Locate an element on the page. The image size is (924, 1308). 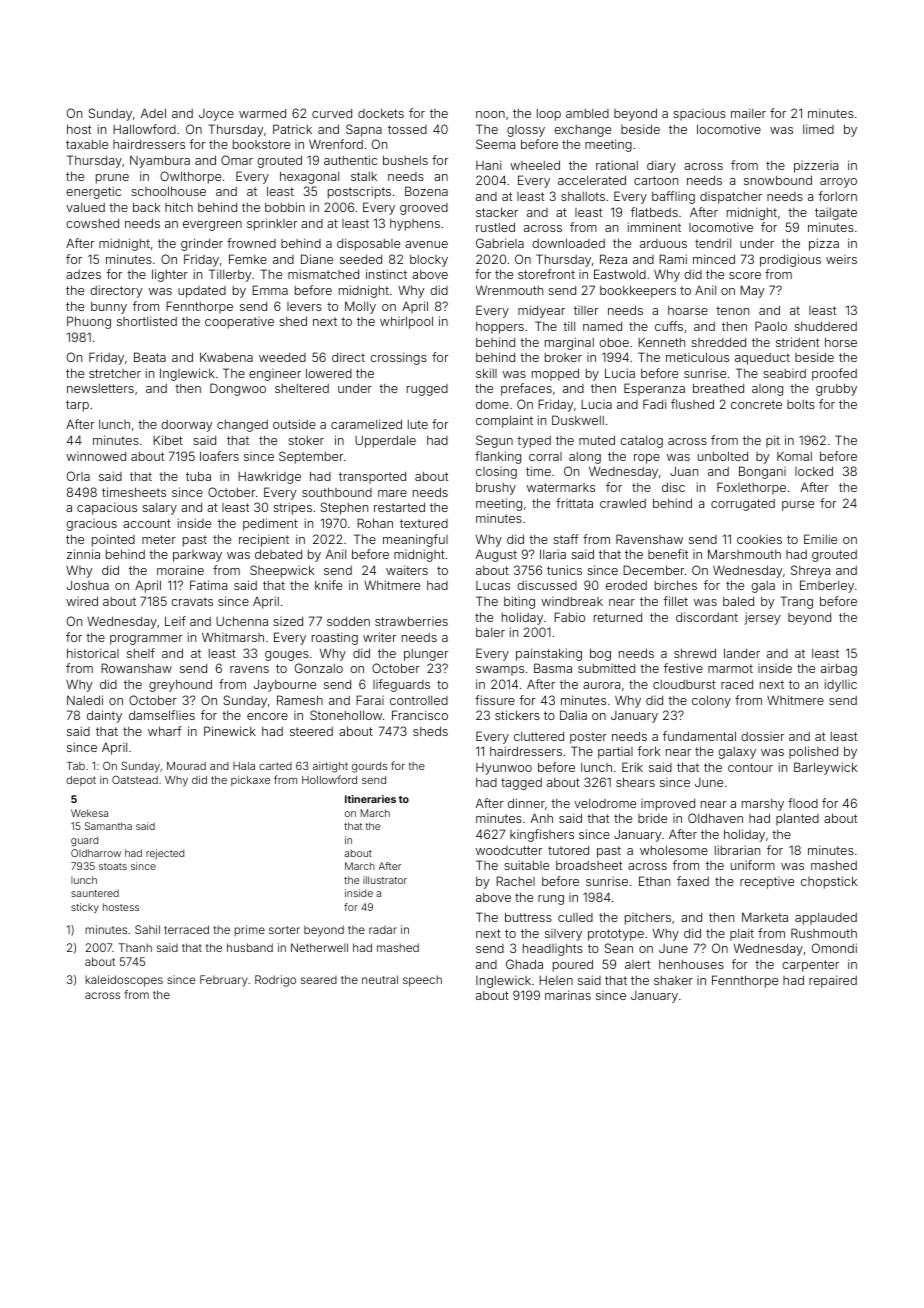
mailer is located at coordinates (748, 113).
